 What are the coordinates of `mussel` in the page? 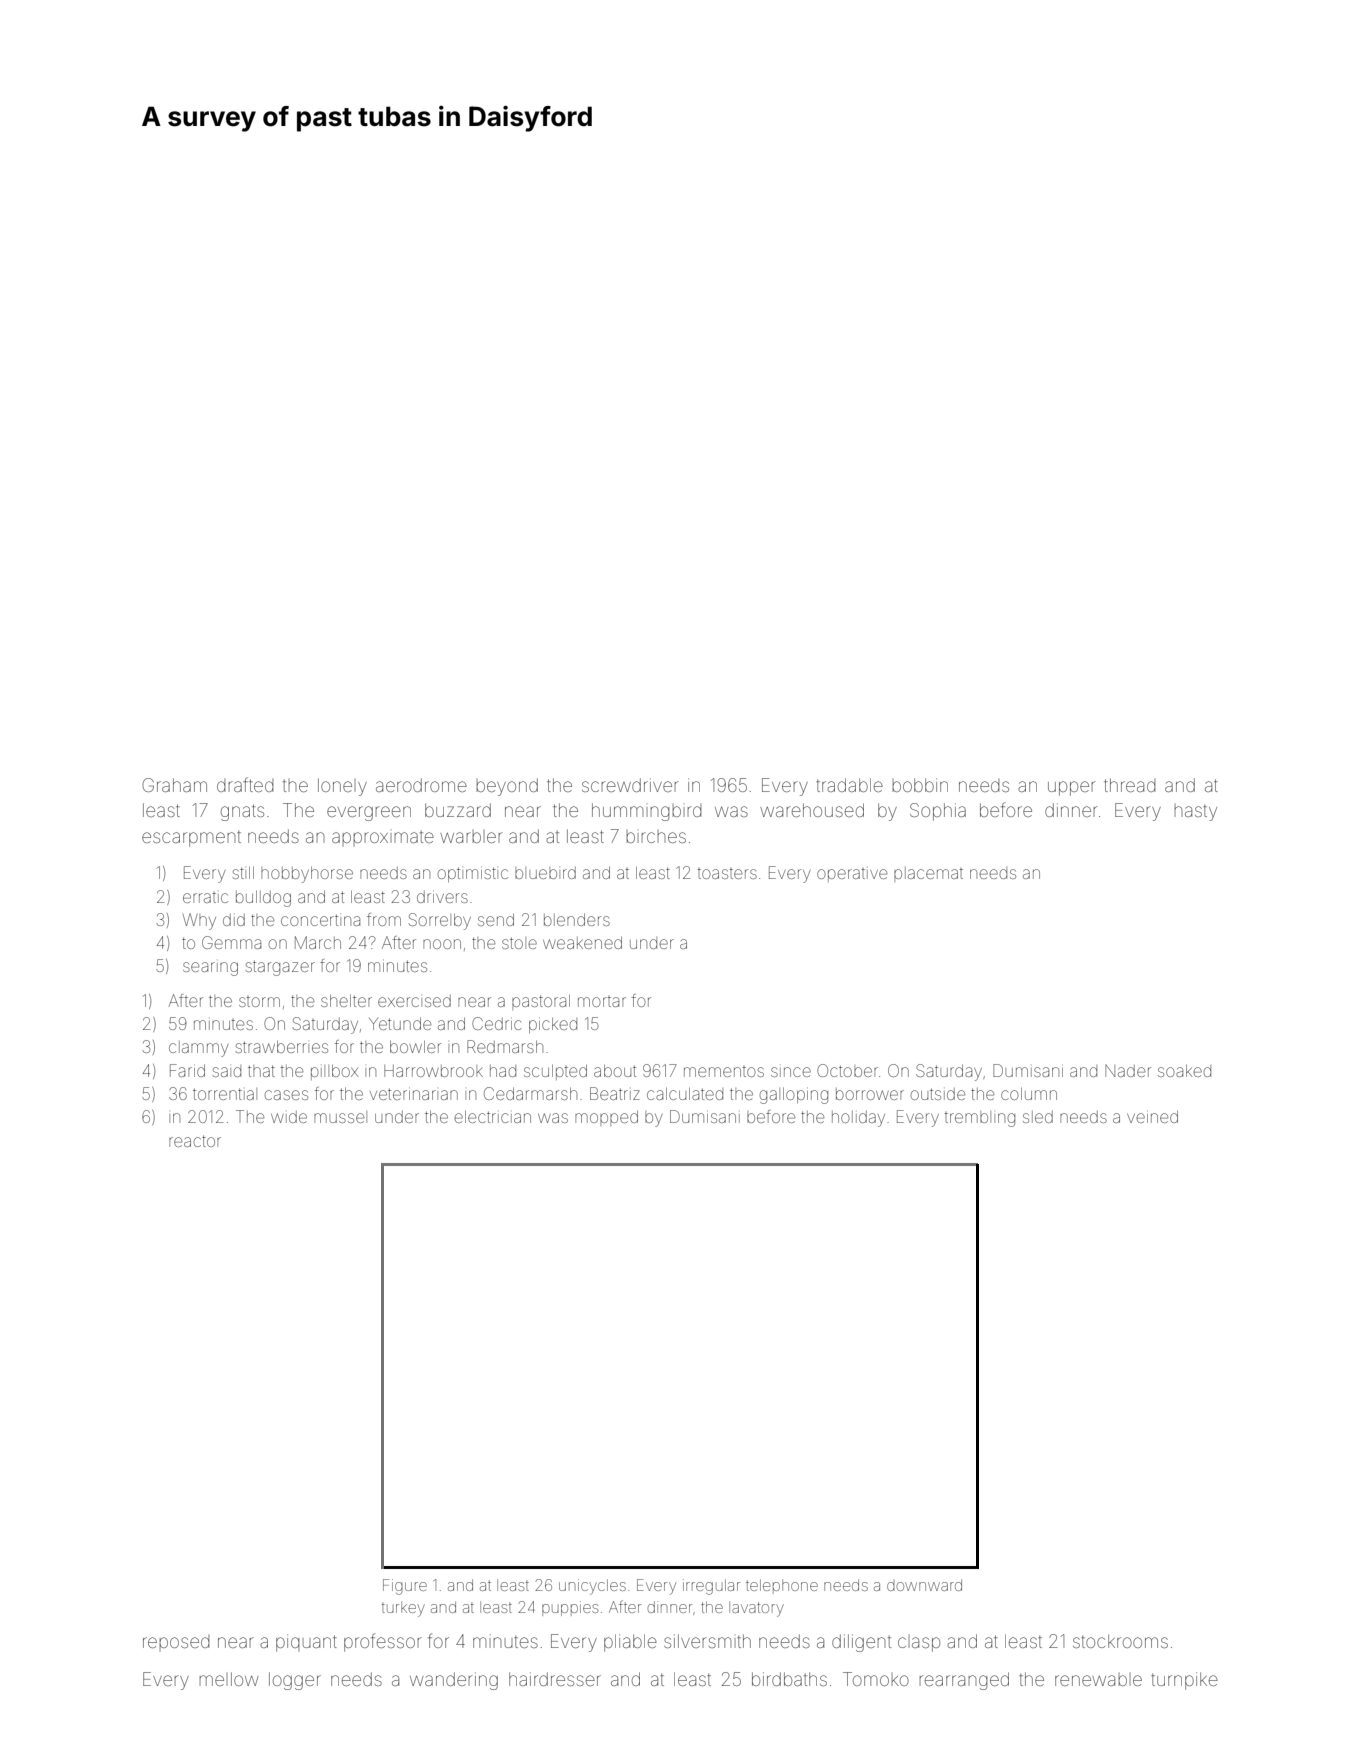 It's located at (340, 1117).
